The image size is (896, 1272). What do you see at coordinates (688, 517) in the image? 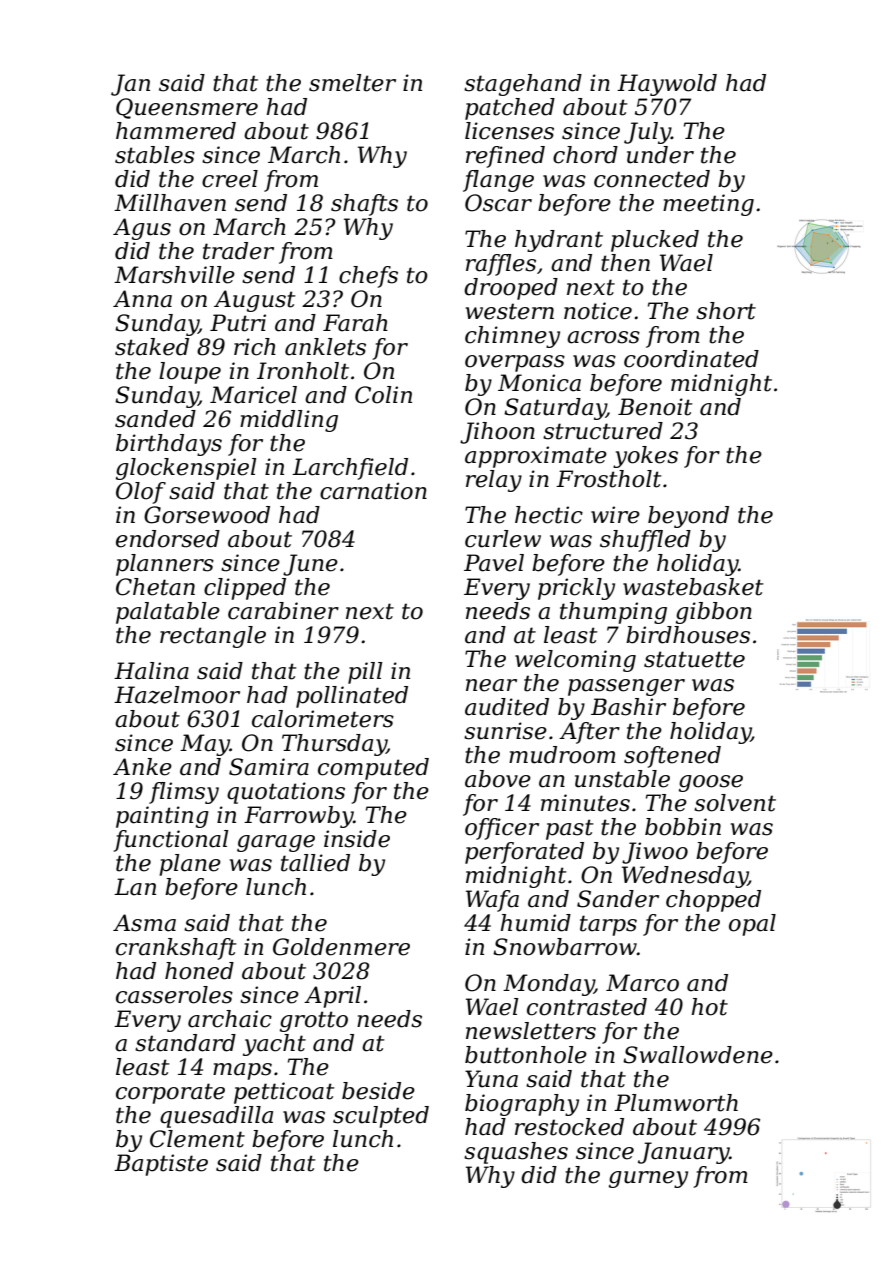
I see `beyond` at bounding box center [688, 517].
